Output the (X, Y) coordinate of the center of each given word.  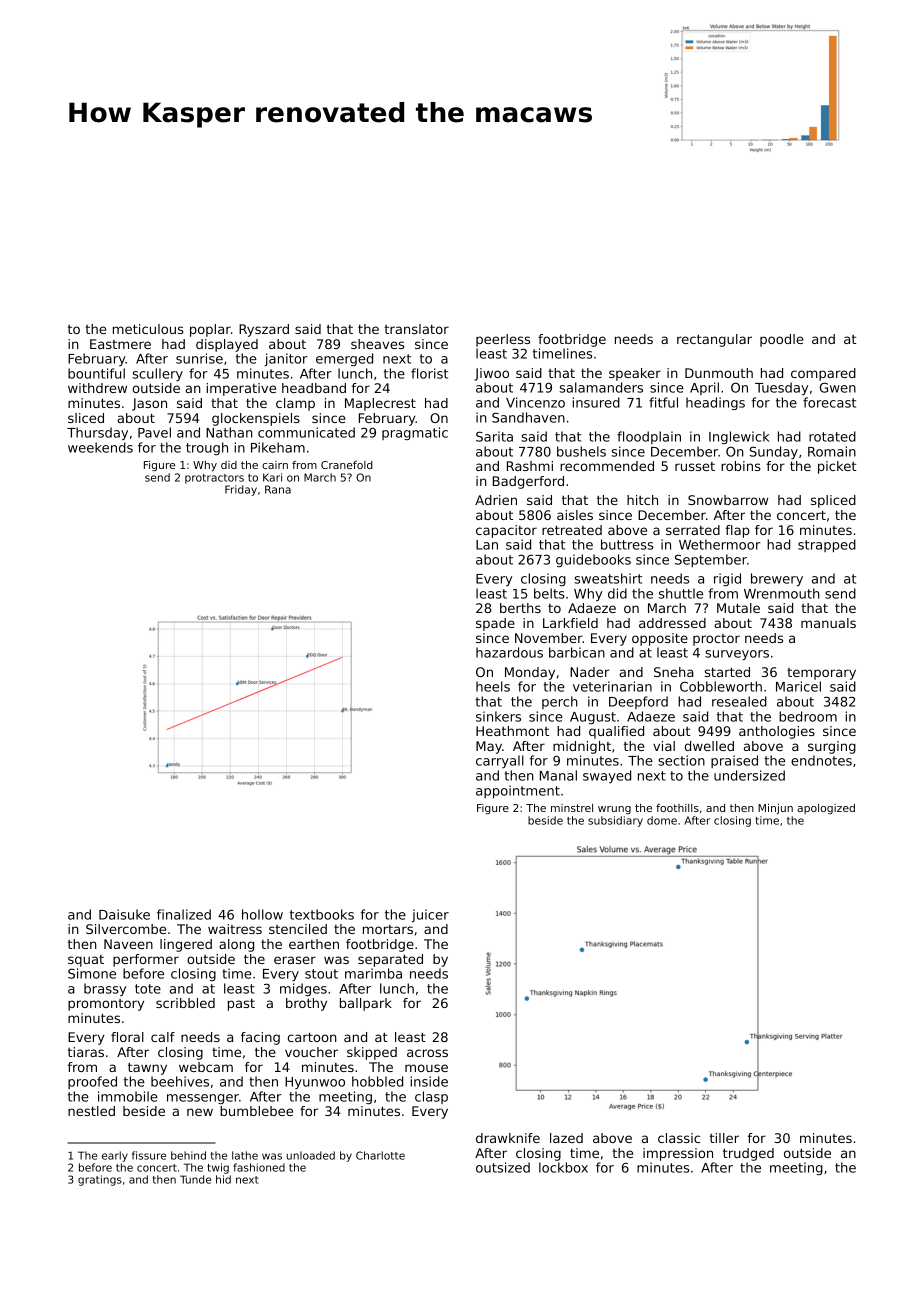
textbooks (322, 914)
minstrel (572, 808)
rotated (832, 436)
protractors (214, 479)
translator (416, 329)
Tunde (195, 1179)
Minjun (775, 809)
